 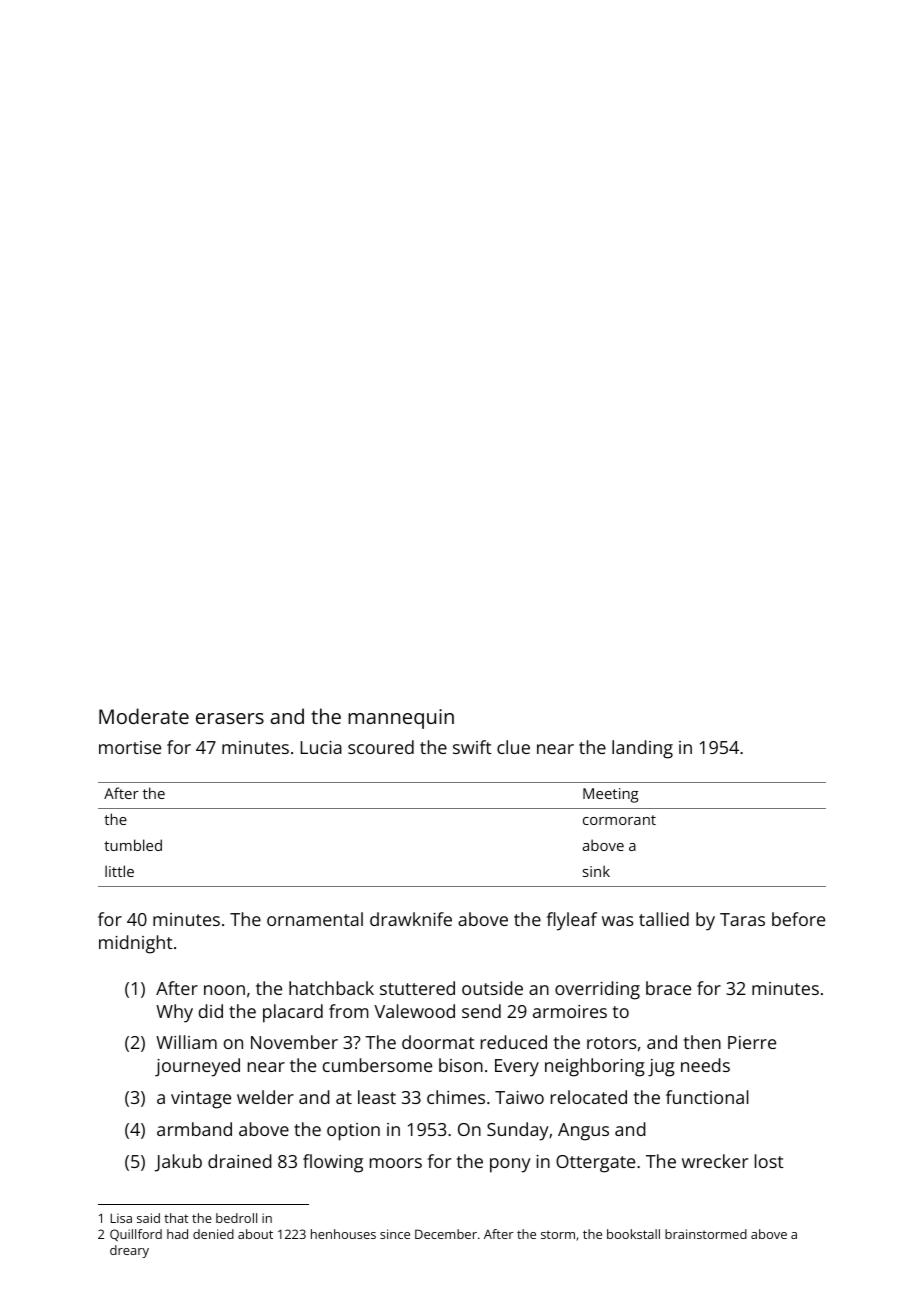 I want to click on sink, so click(x=596, y=871).
